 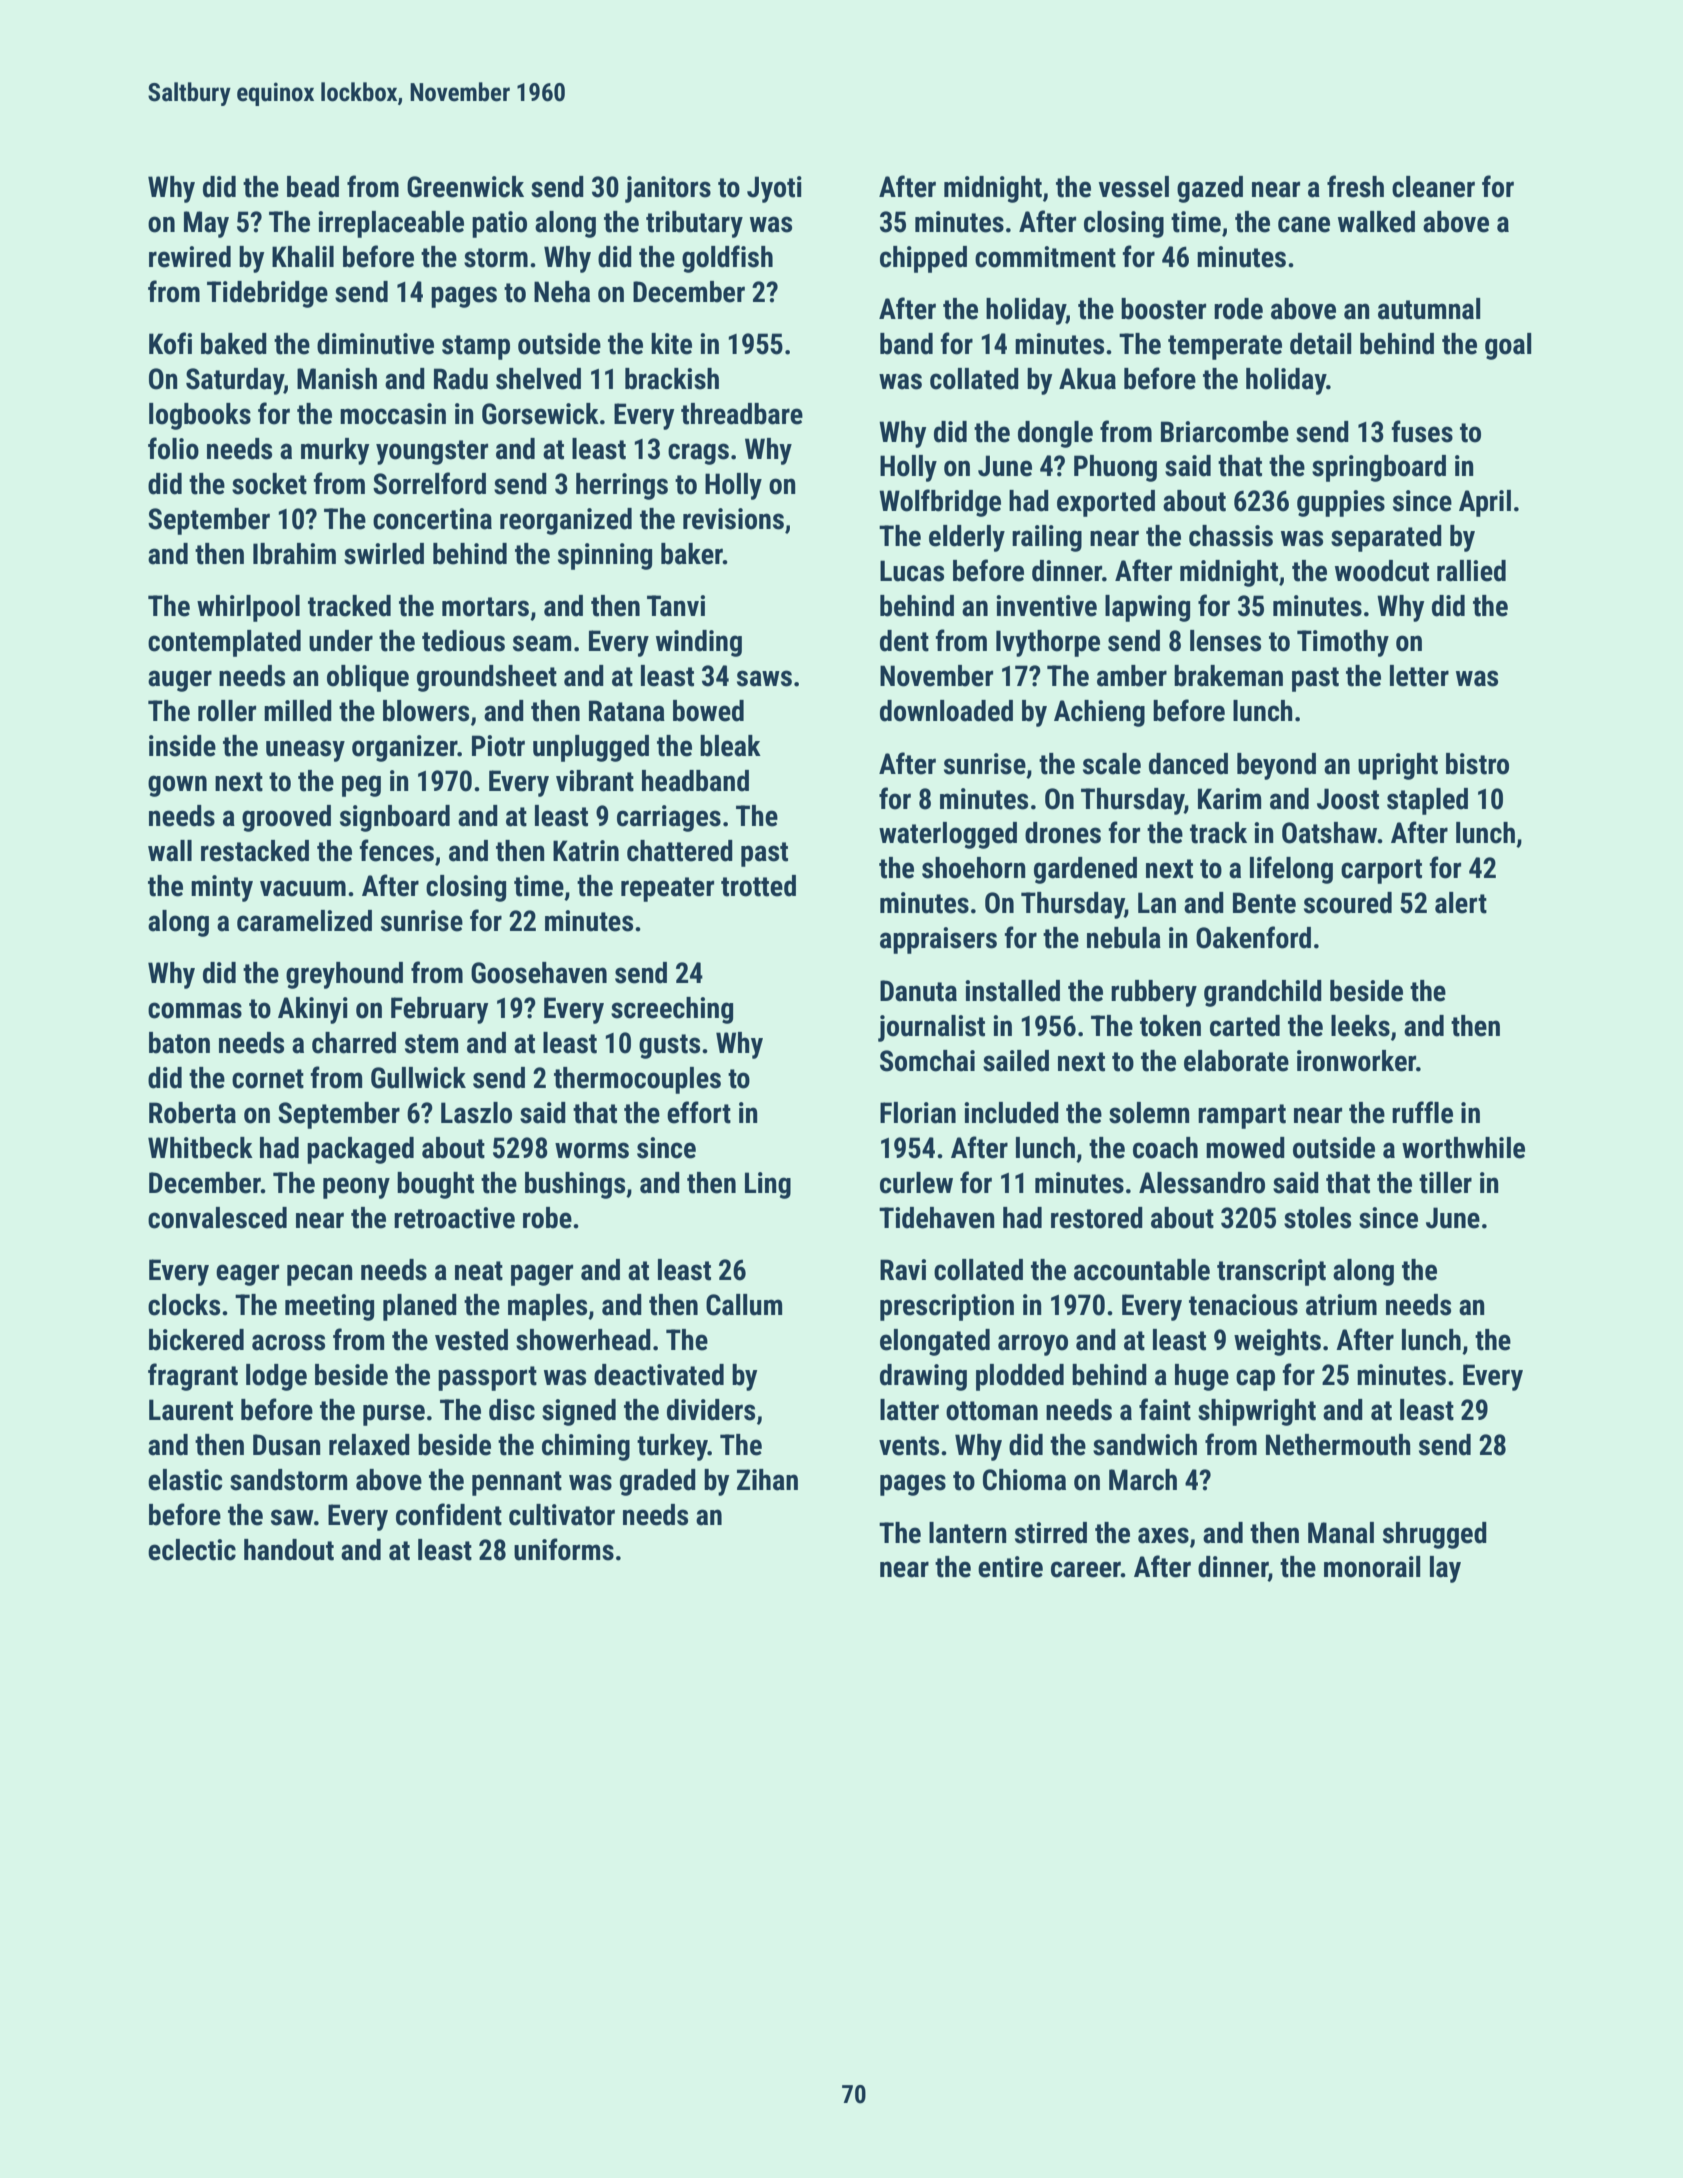 I want to click on vents, so click(x=909, y=1446).
